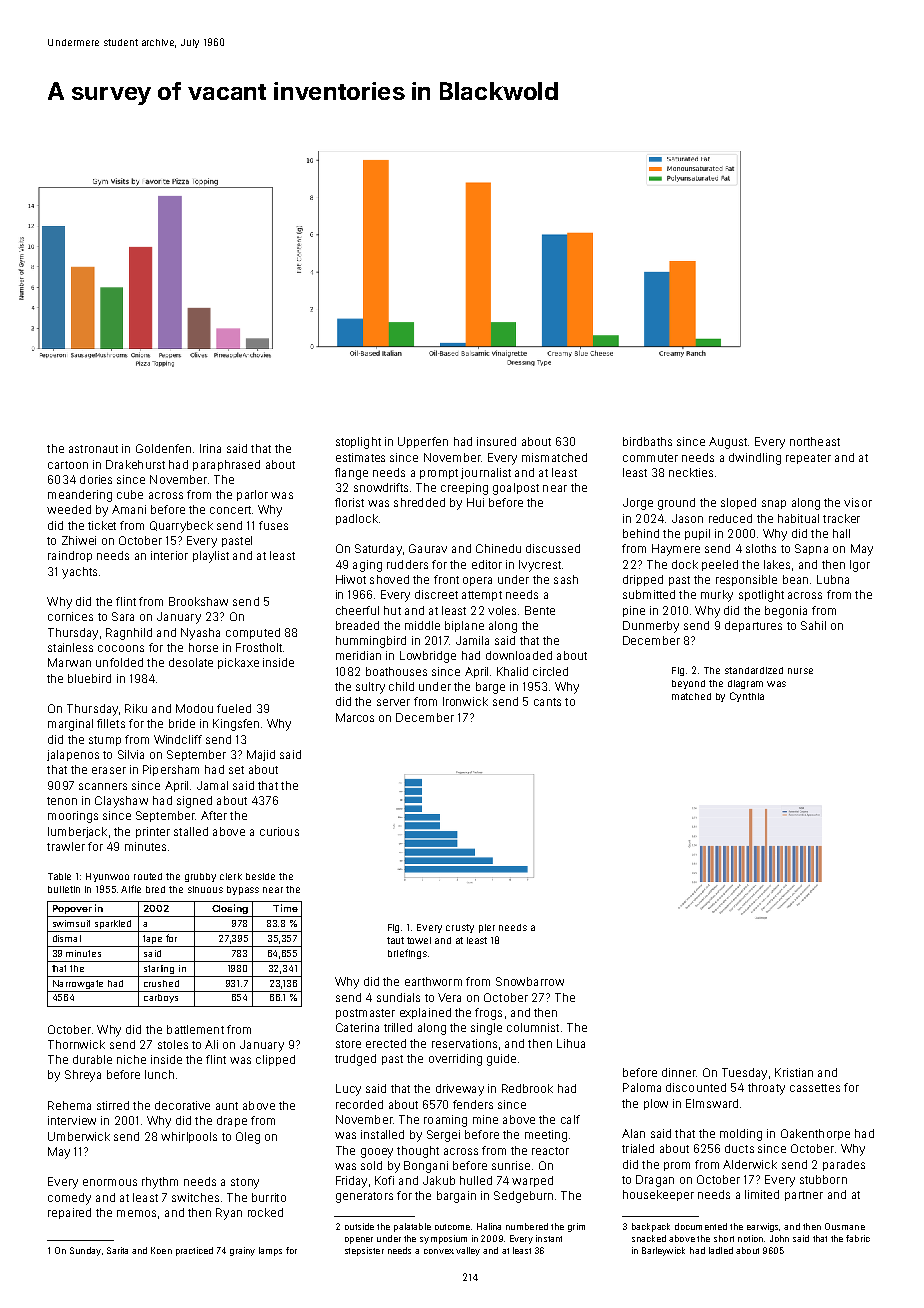 This document has height=1308, width=924. Describe the element at coordinates (549, 1238) in the document. I see `instant` at that location.
